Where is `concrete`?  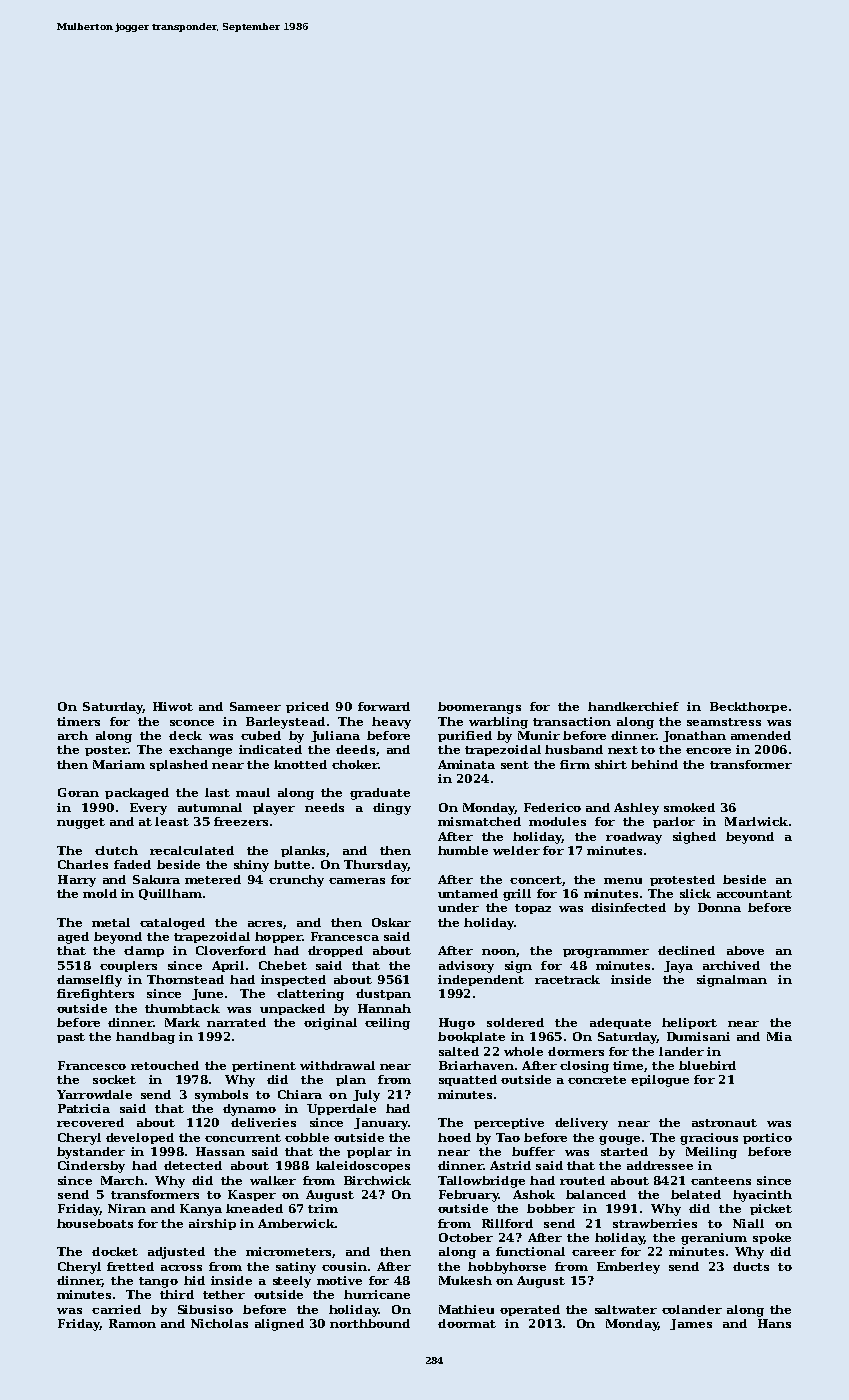 concrete is located at coordinates (597, 1080).
